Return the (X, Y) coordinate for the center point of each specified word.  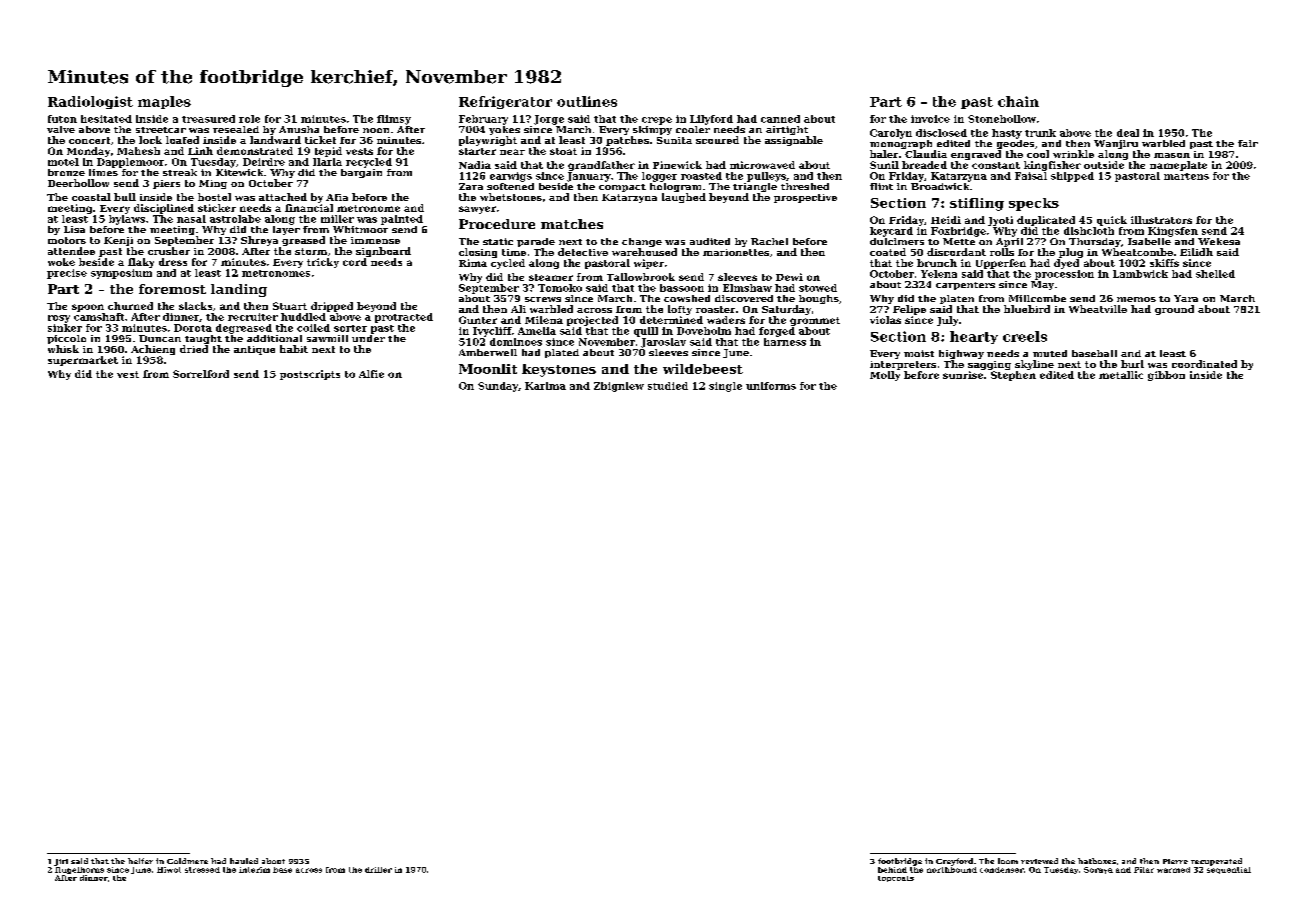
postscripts (310, 375)
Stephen (1013, 376)
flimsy (394, 120)
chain (1018, 101)
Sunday (498, 387)
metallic (1121, 375)
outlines (587, 101)
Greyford (954, 862)
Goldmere (187, 861)
